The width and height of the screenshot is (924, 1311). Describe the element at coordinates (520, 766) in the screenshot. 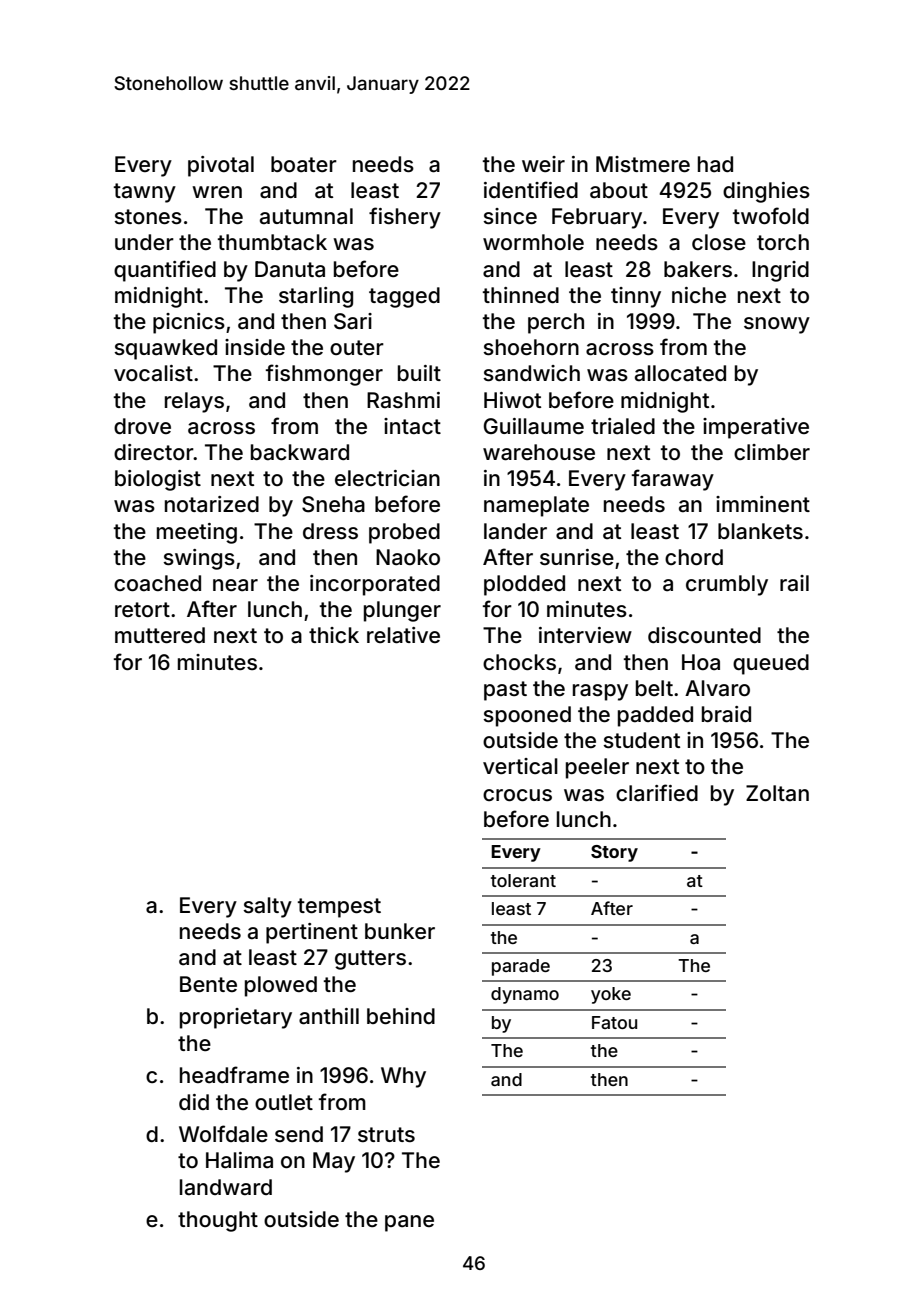

I see `vertical` at that location.
